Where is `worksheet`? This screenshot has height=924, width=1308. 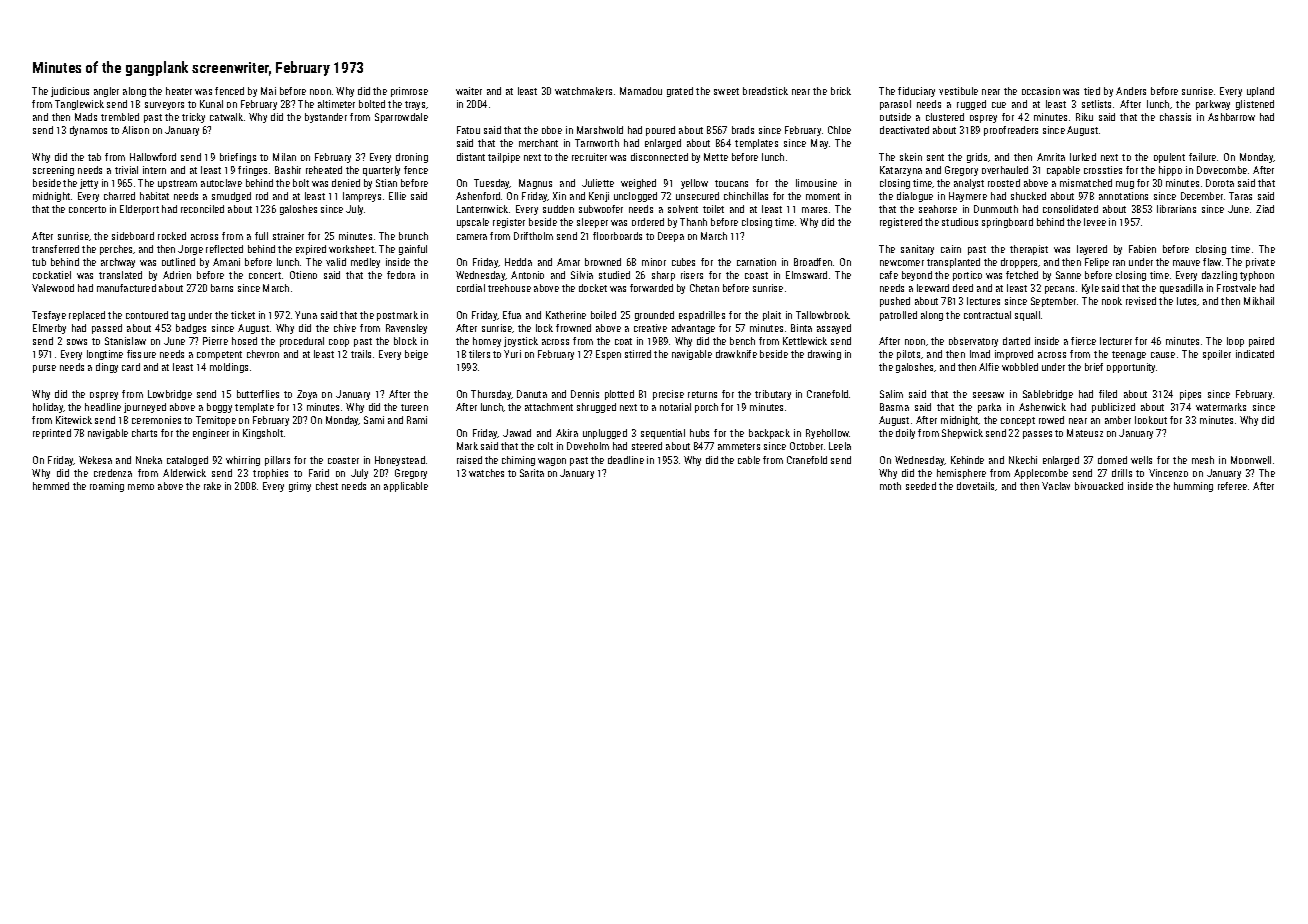 worksheet is located at coordinates (351, 249).
